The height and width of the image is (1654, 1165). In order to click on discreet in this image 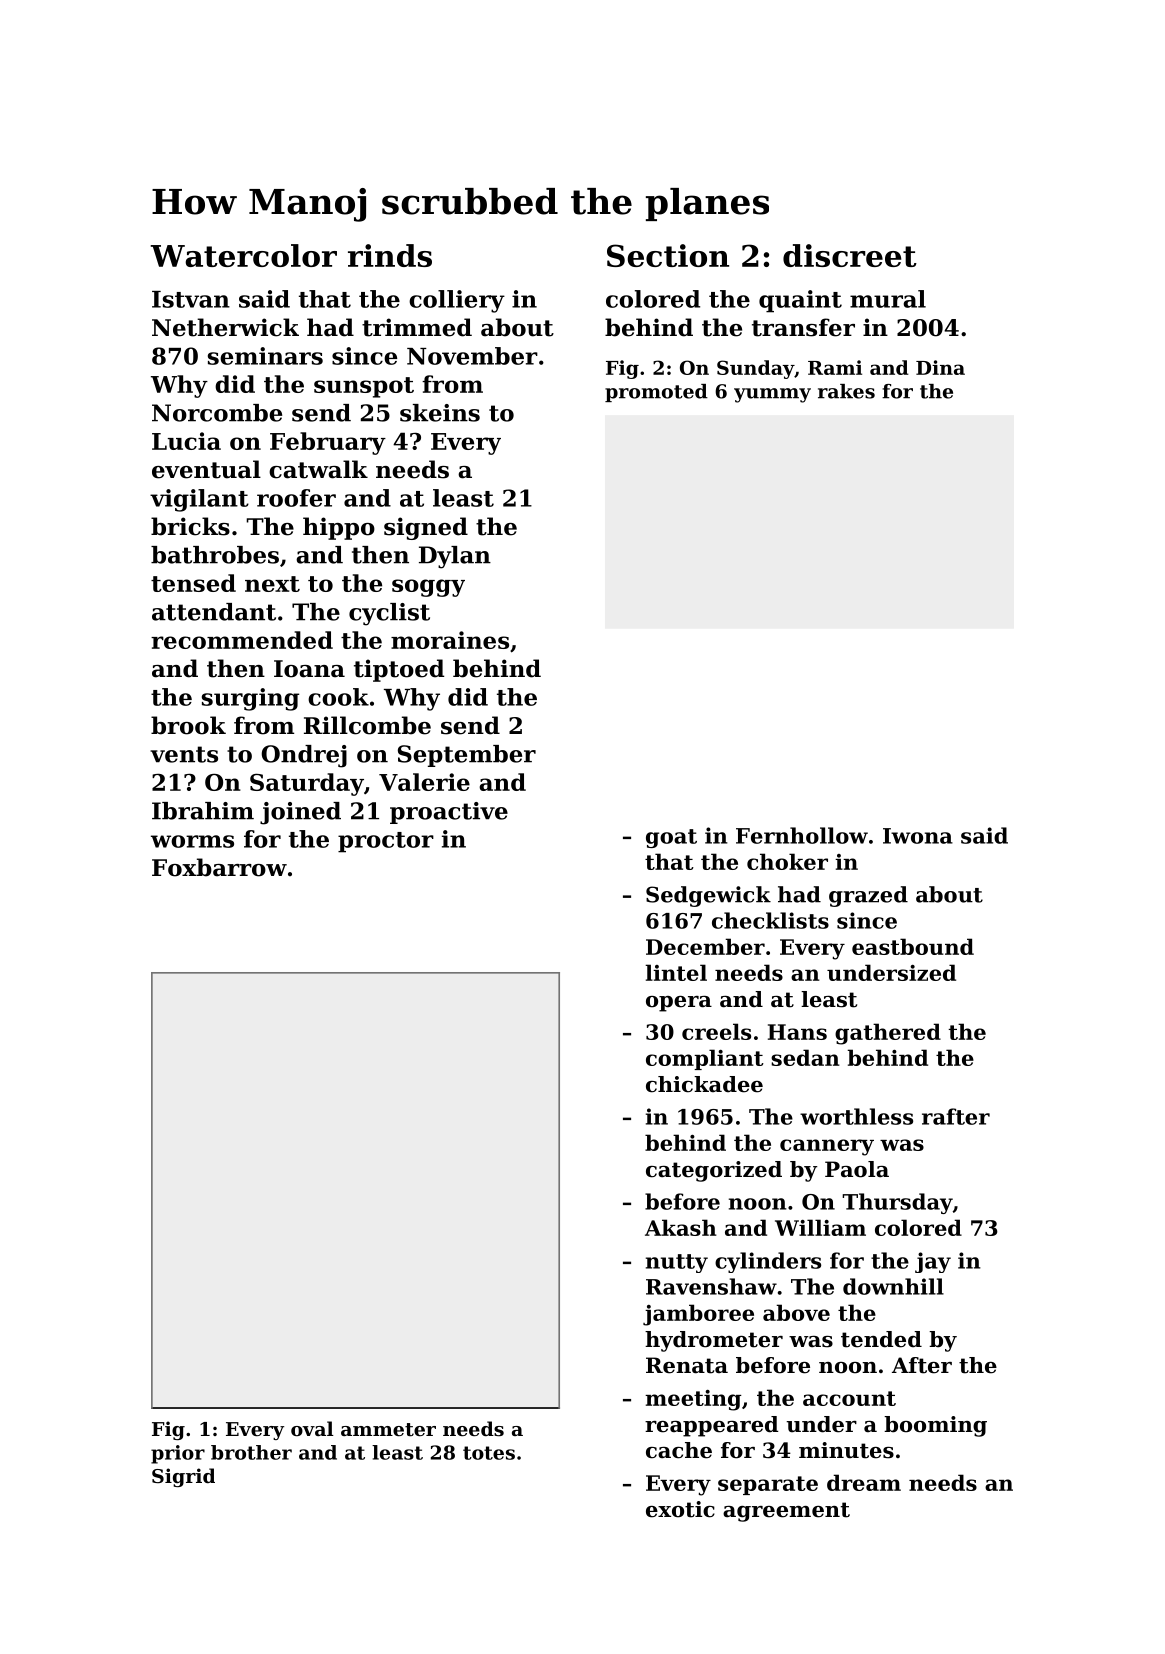, I will do `click(850, 255)`.
